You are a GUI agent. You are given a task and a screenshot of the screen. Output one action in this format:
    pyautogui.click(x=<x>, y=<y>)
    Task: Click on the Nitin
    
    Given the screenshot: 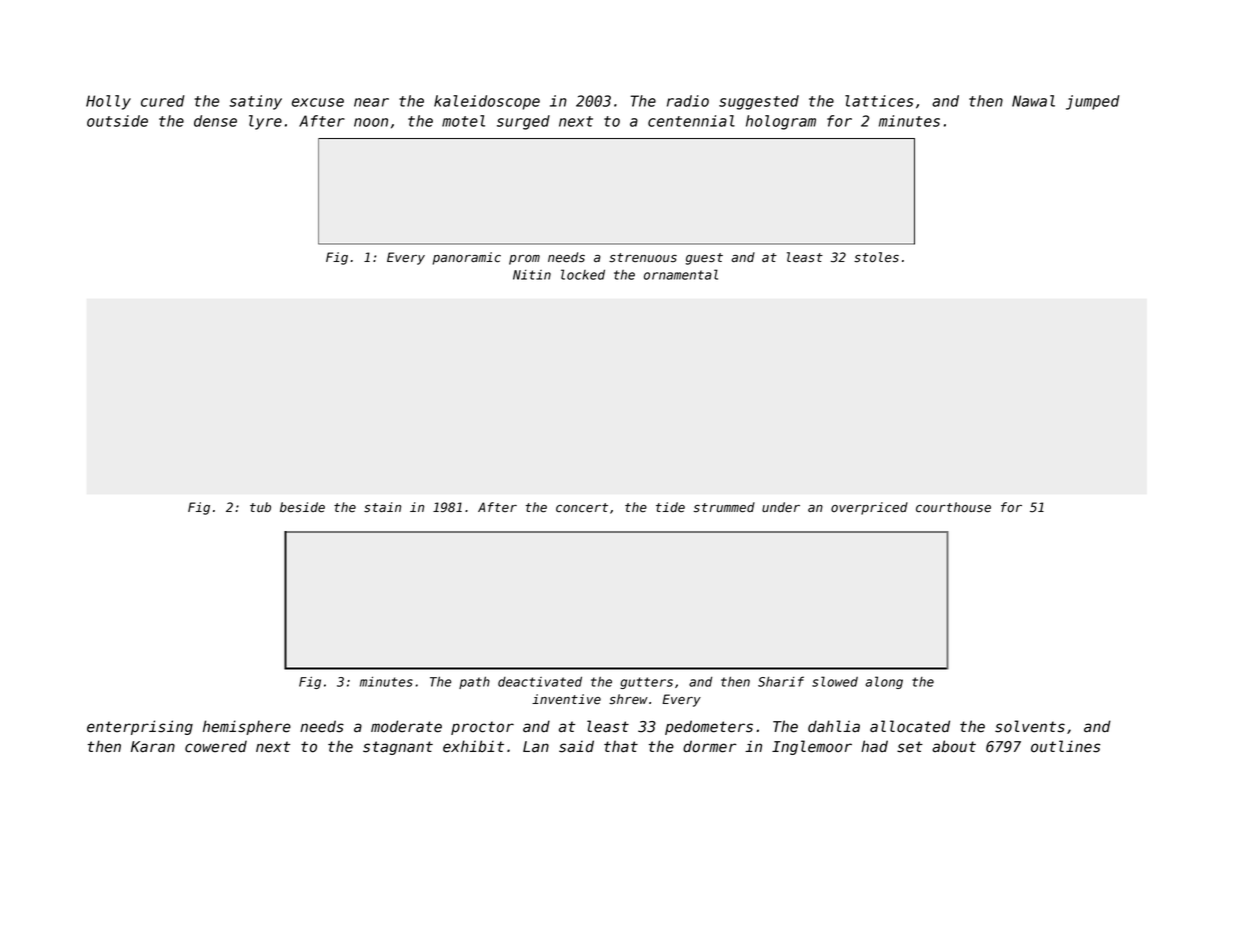 What is the action you would take?
    pyautogui.click(x=532, y=275)
